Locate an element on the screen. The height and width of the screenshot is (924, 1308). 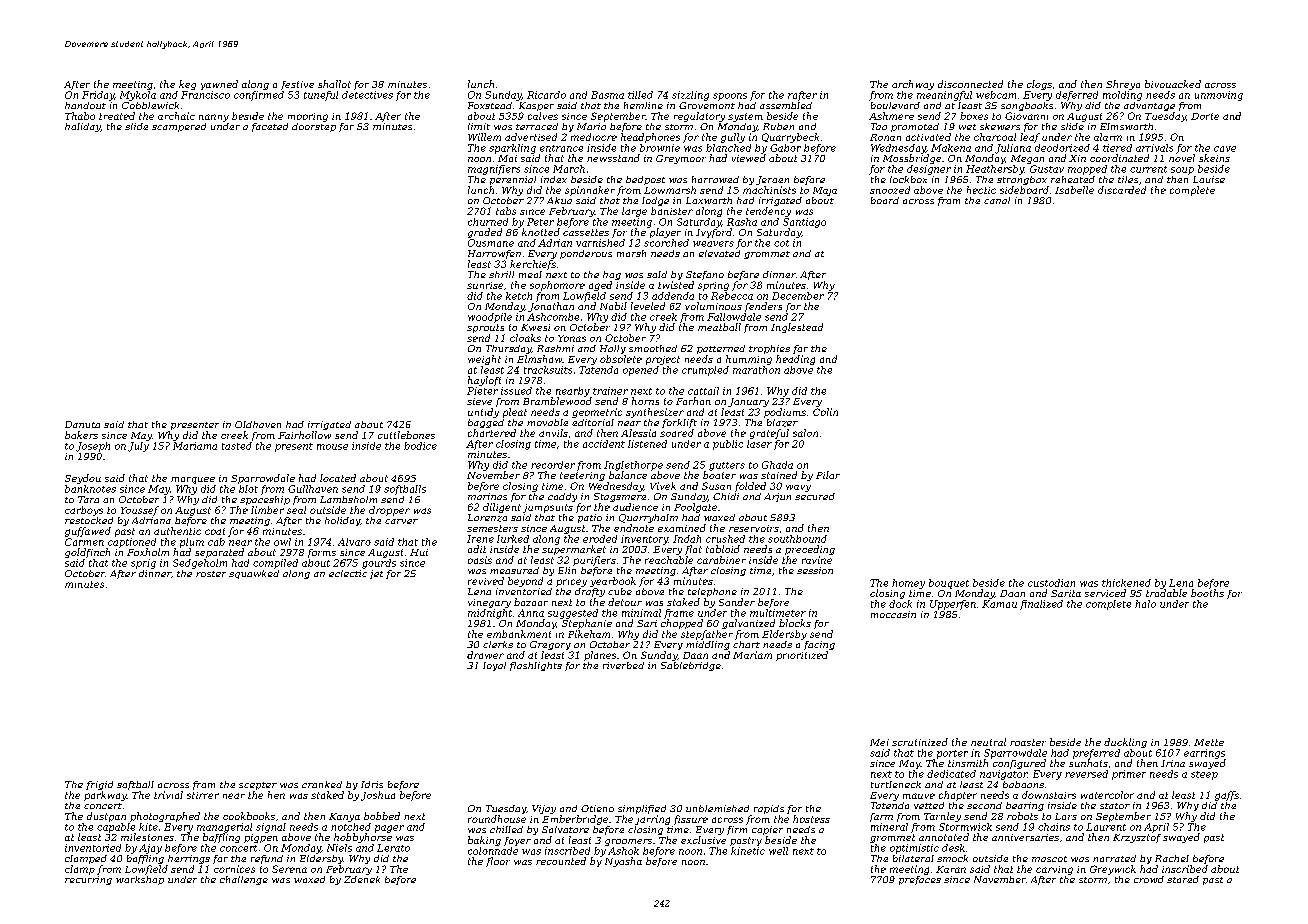
rapids is located at coordinates (769, 809).
